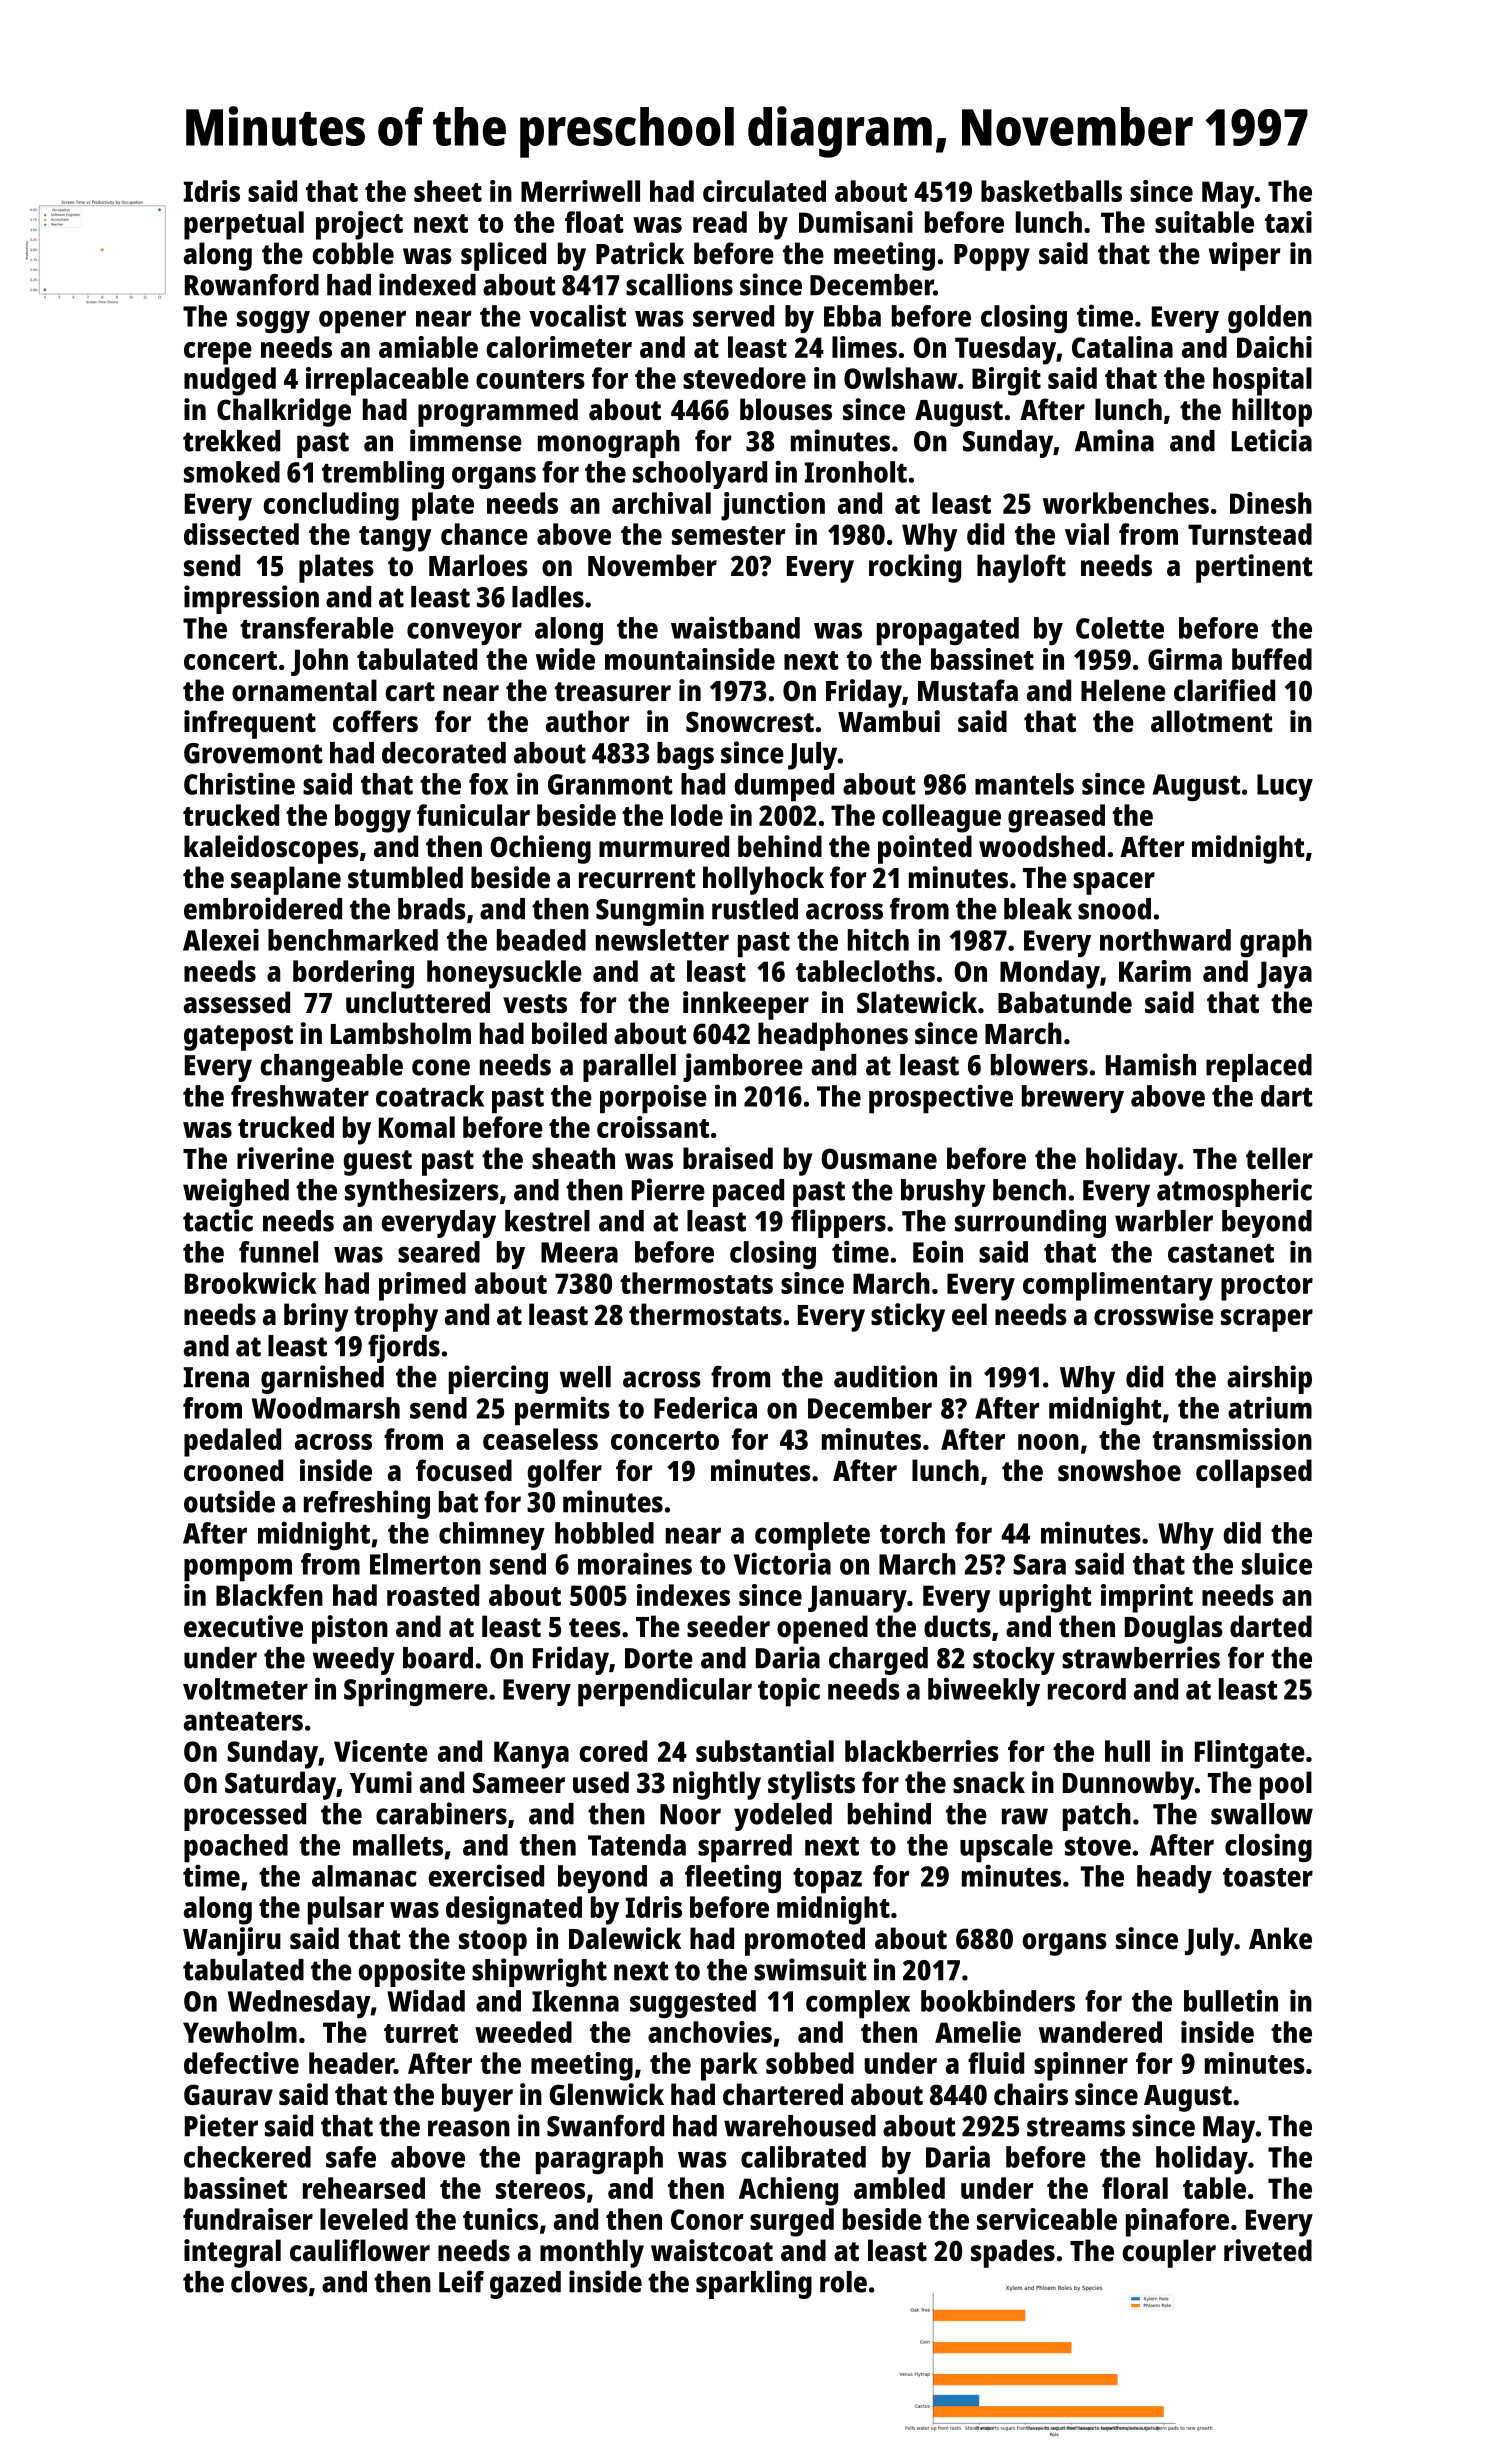  Describe the element at coordinates (1268, 2250) in the screenshot. I see `riveted` at that location.
